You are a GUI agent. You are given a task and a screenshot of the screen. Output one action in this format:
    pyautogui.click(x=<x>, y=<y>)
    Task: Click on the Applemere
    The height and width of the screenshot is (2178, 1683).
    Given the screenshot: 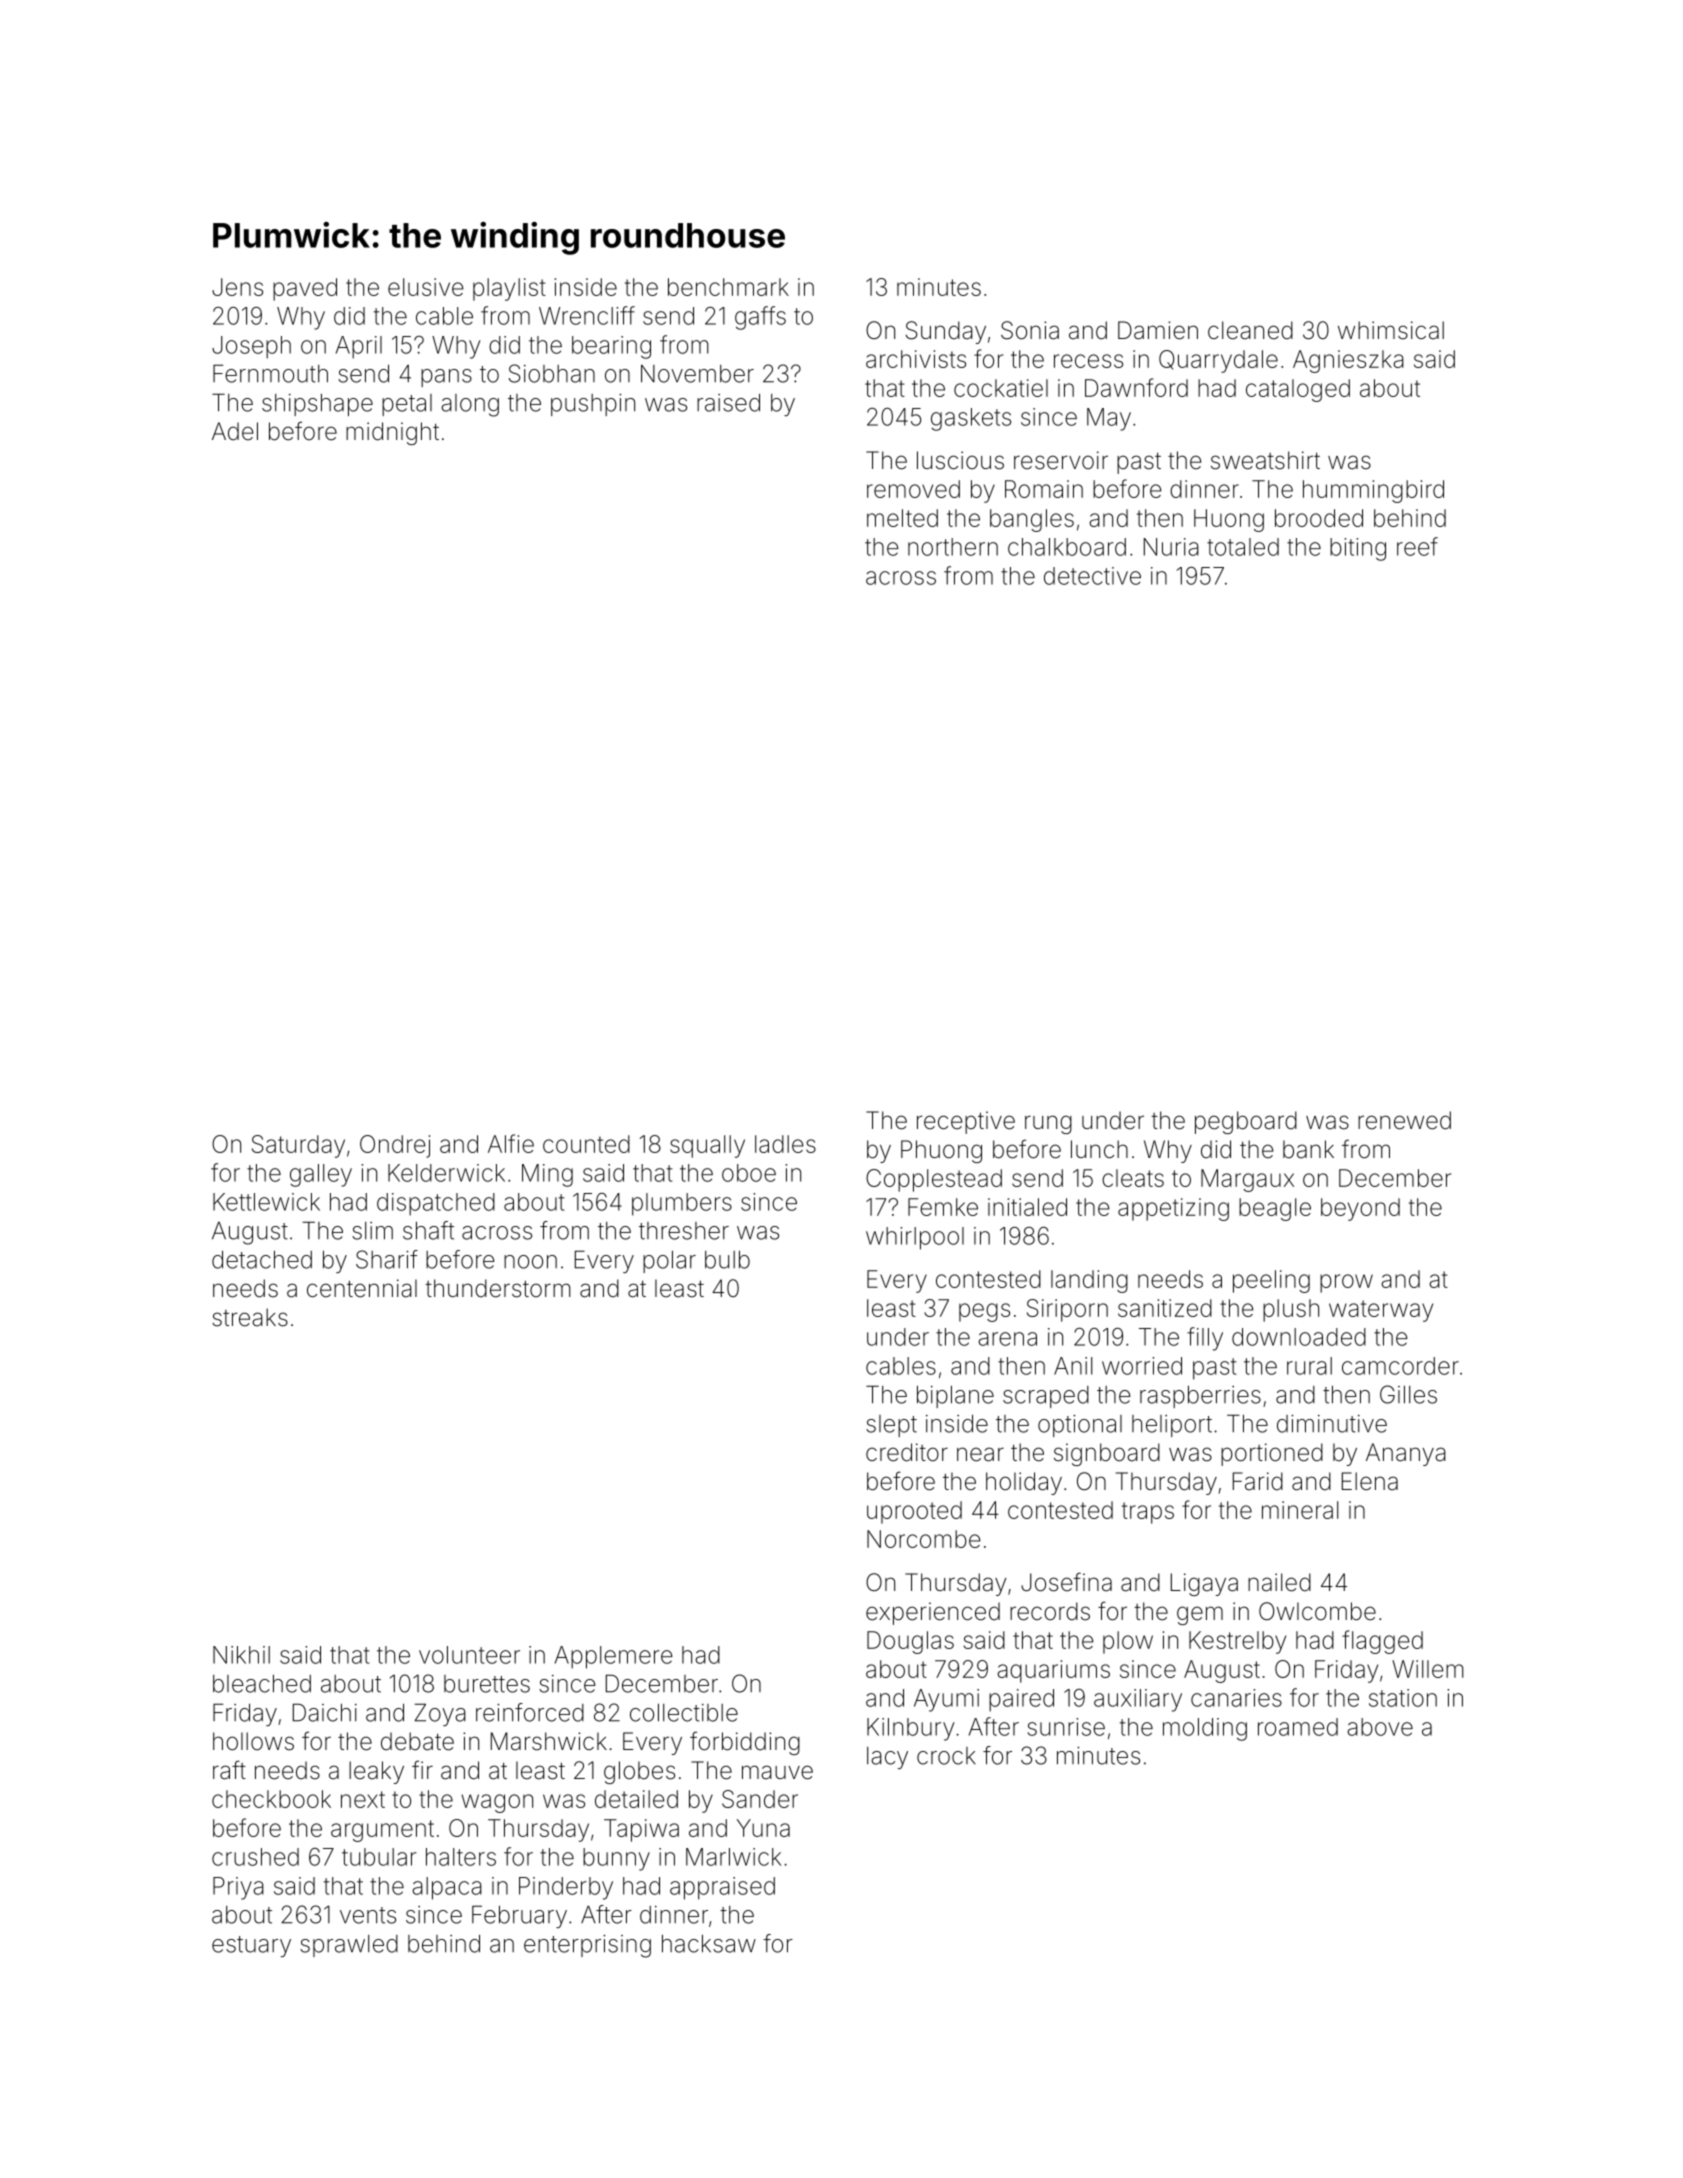 What is the action you would take?
    pyautogui.click(x=614, y=1657)
